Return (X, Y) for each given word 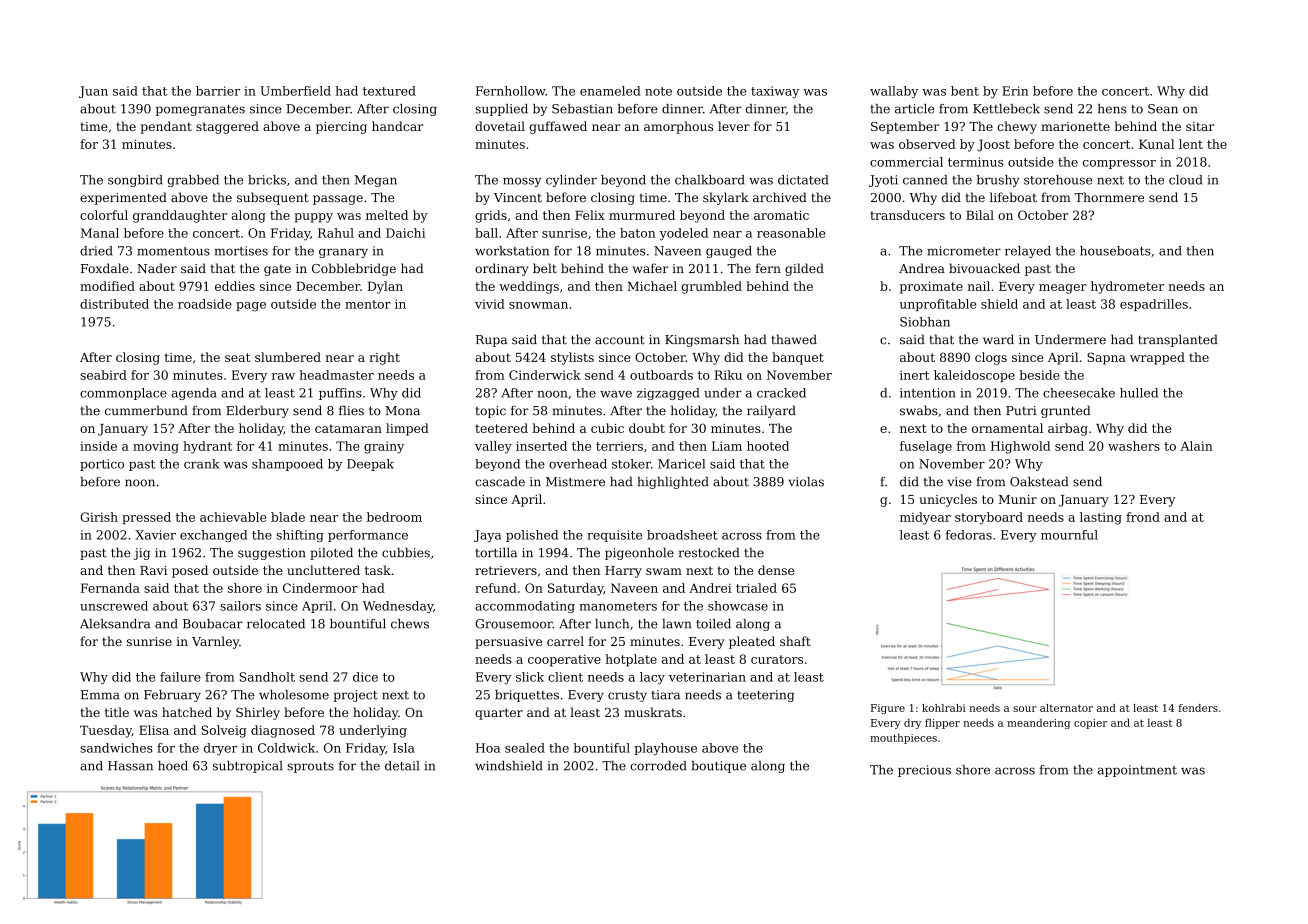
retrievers (506, 570)
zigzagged (668, 394)
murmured (642, 215)
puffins (340, 394)
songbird (135, 181)
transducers (907, 215)
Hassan (130, 766)
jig (142, 554)
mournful (1069, 535)
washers (1134, 446)
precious (924, 771)
